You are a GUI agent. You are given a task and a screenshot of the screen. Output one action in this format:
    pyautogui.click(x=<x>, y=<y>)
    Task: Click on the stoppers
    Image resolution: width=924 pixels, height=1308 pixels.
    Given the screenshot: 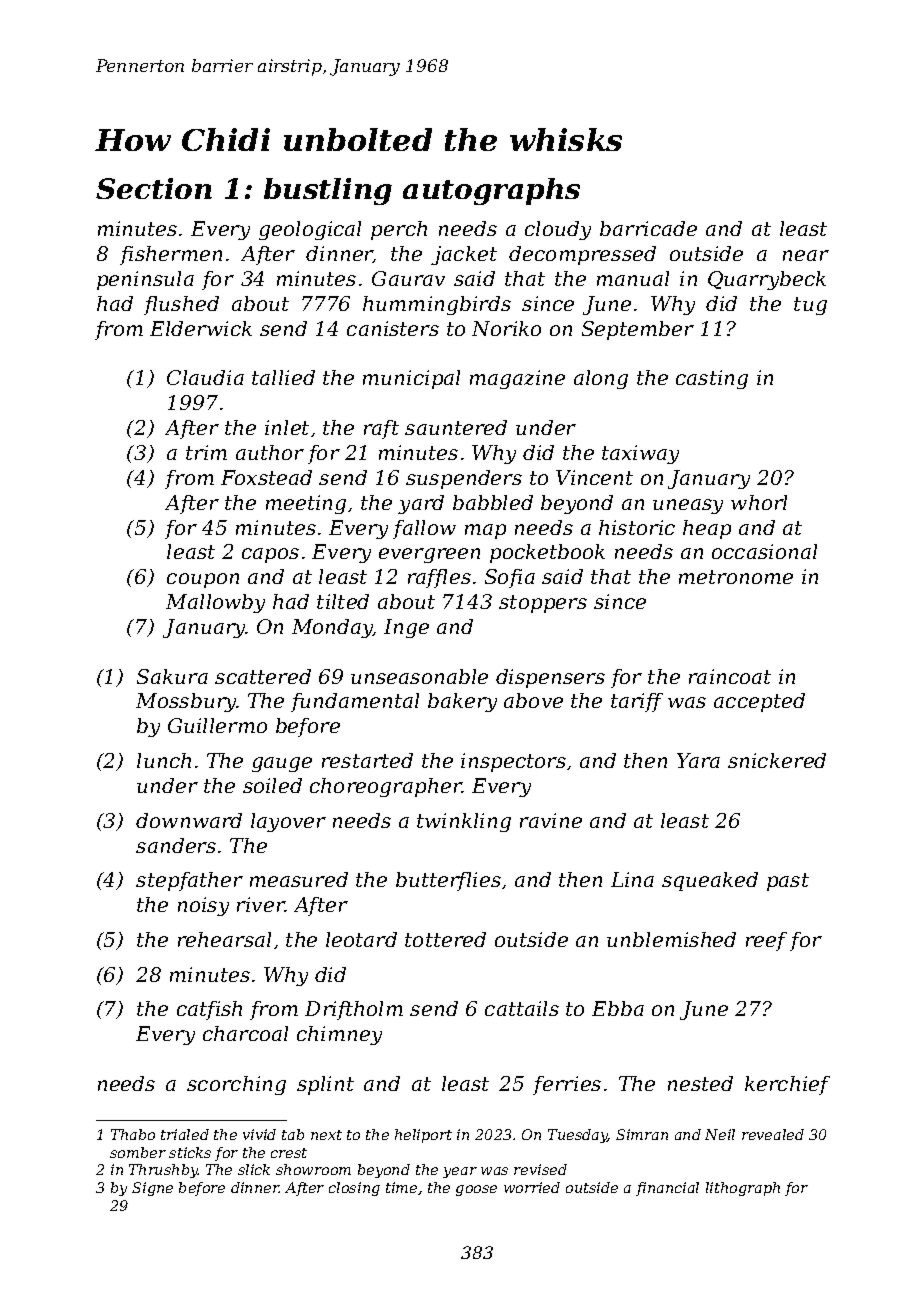 What is the action you would take?
    pyautogui.click(x=543, y=604)
